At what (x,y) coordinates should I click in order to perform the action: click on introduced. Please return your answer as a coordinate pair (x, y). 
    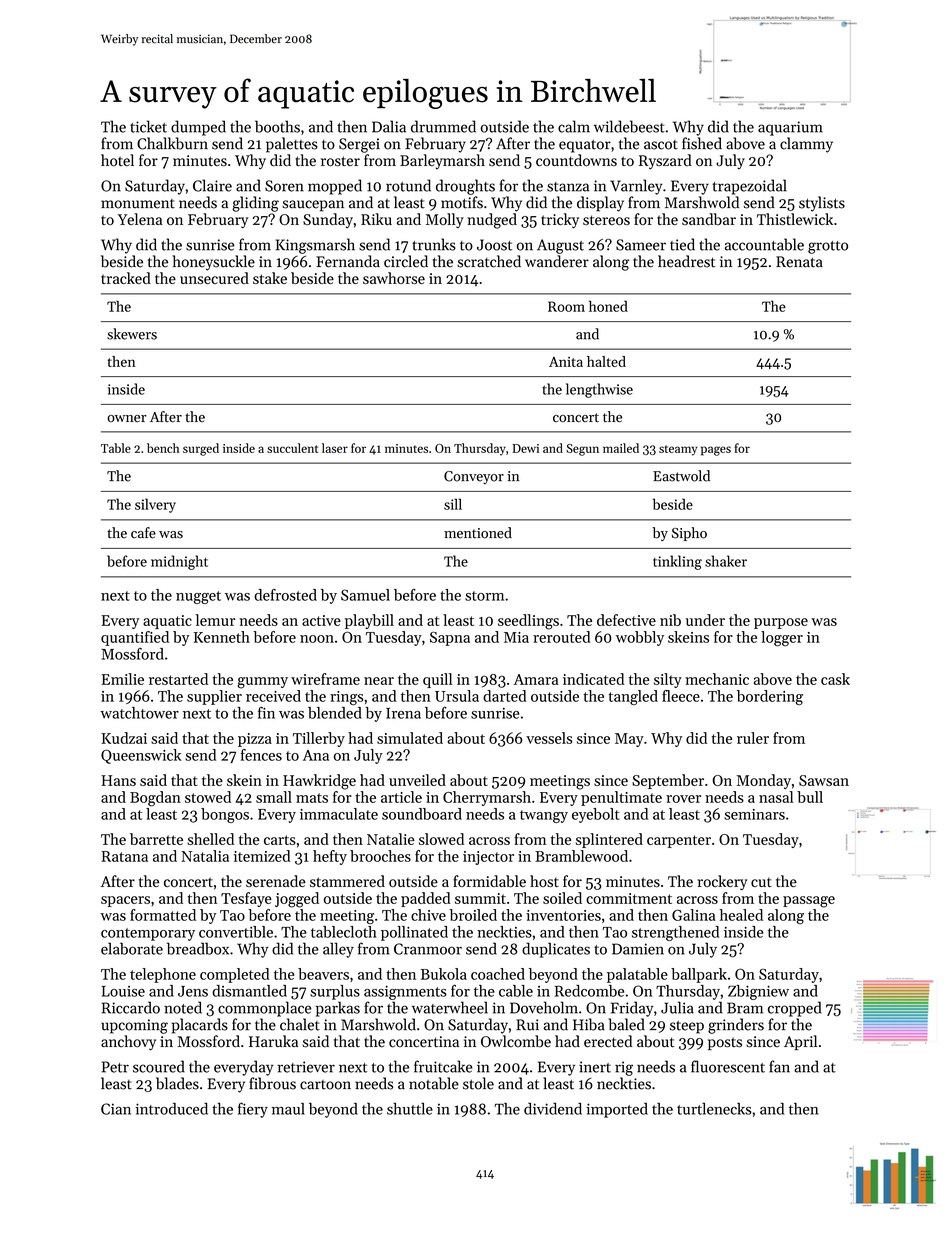
    Looking at the image, I should click on (171, 1109).
